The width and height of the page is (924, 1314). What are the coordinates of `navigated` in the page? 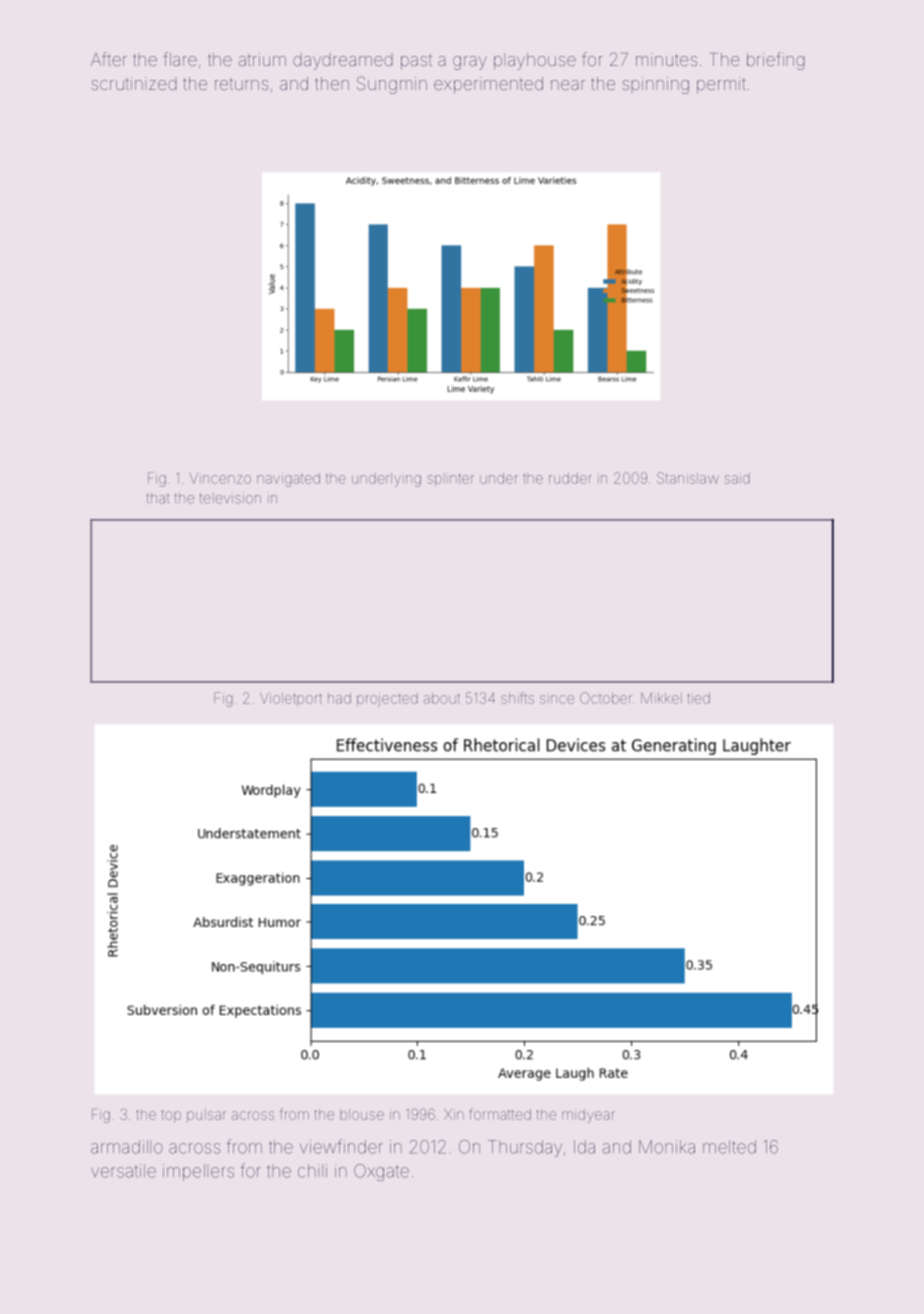 It's located at (288, 480).
